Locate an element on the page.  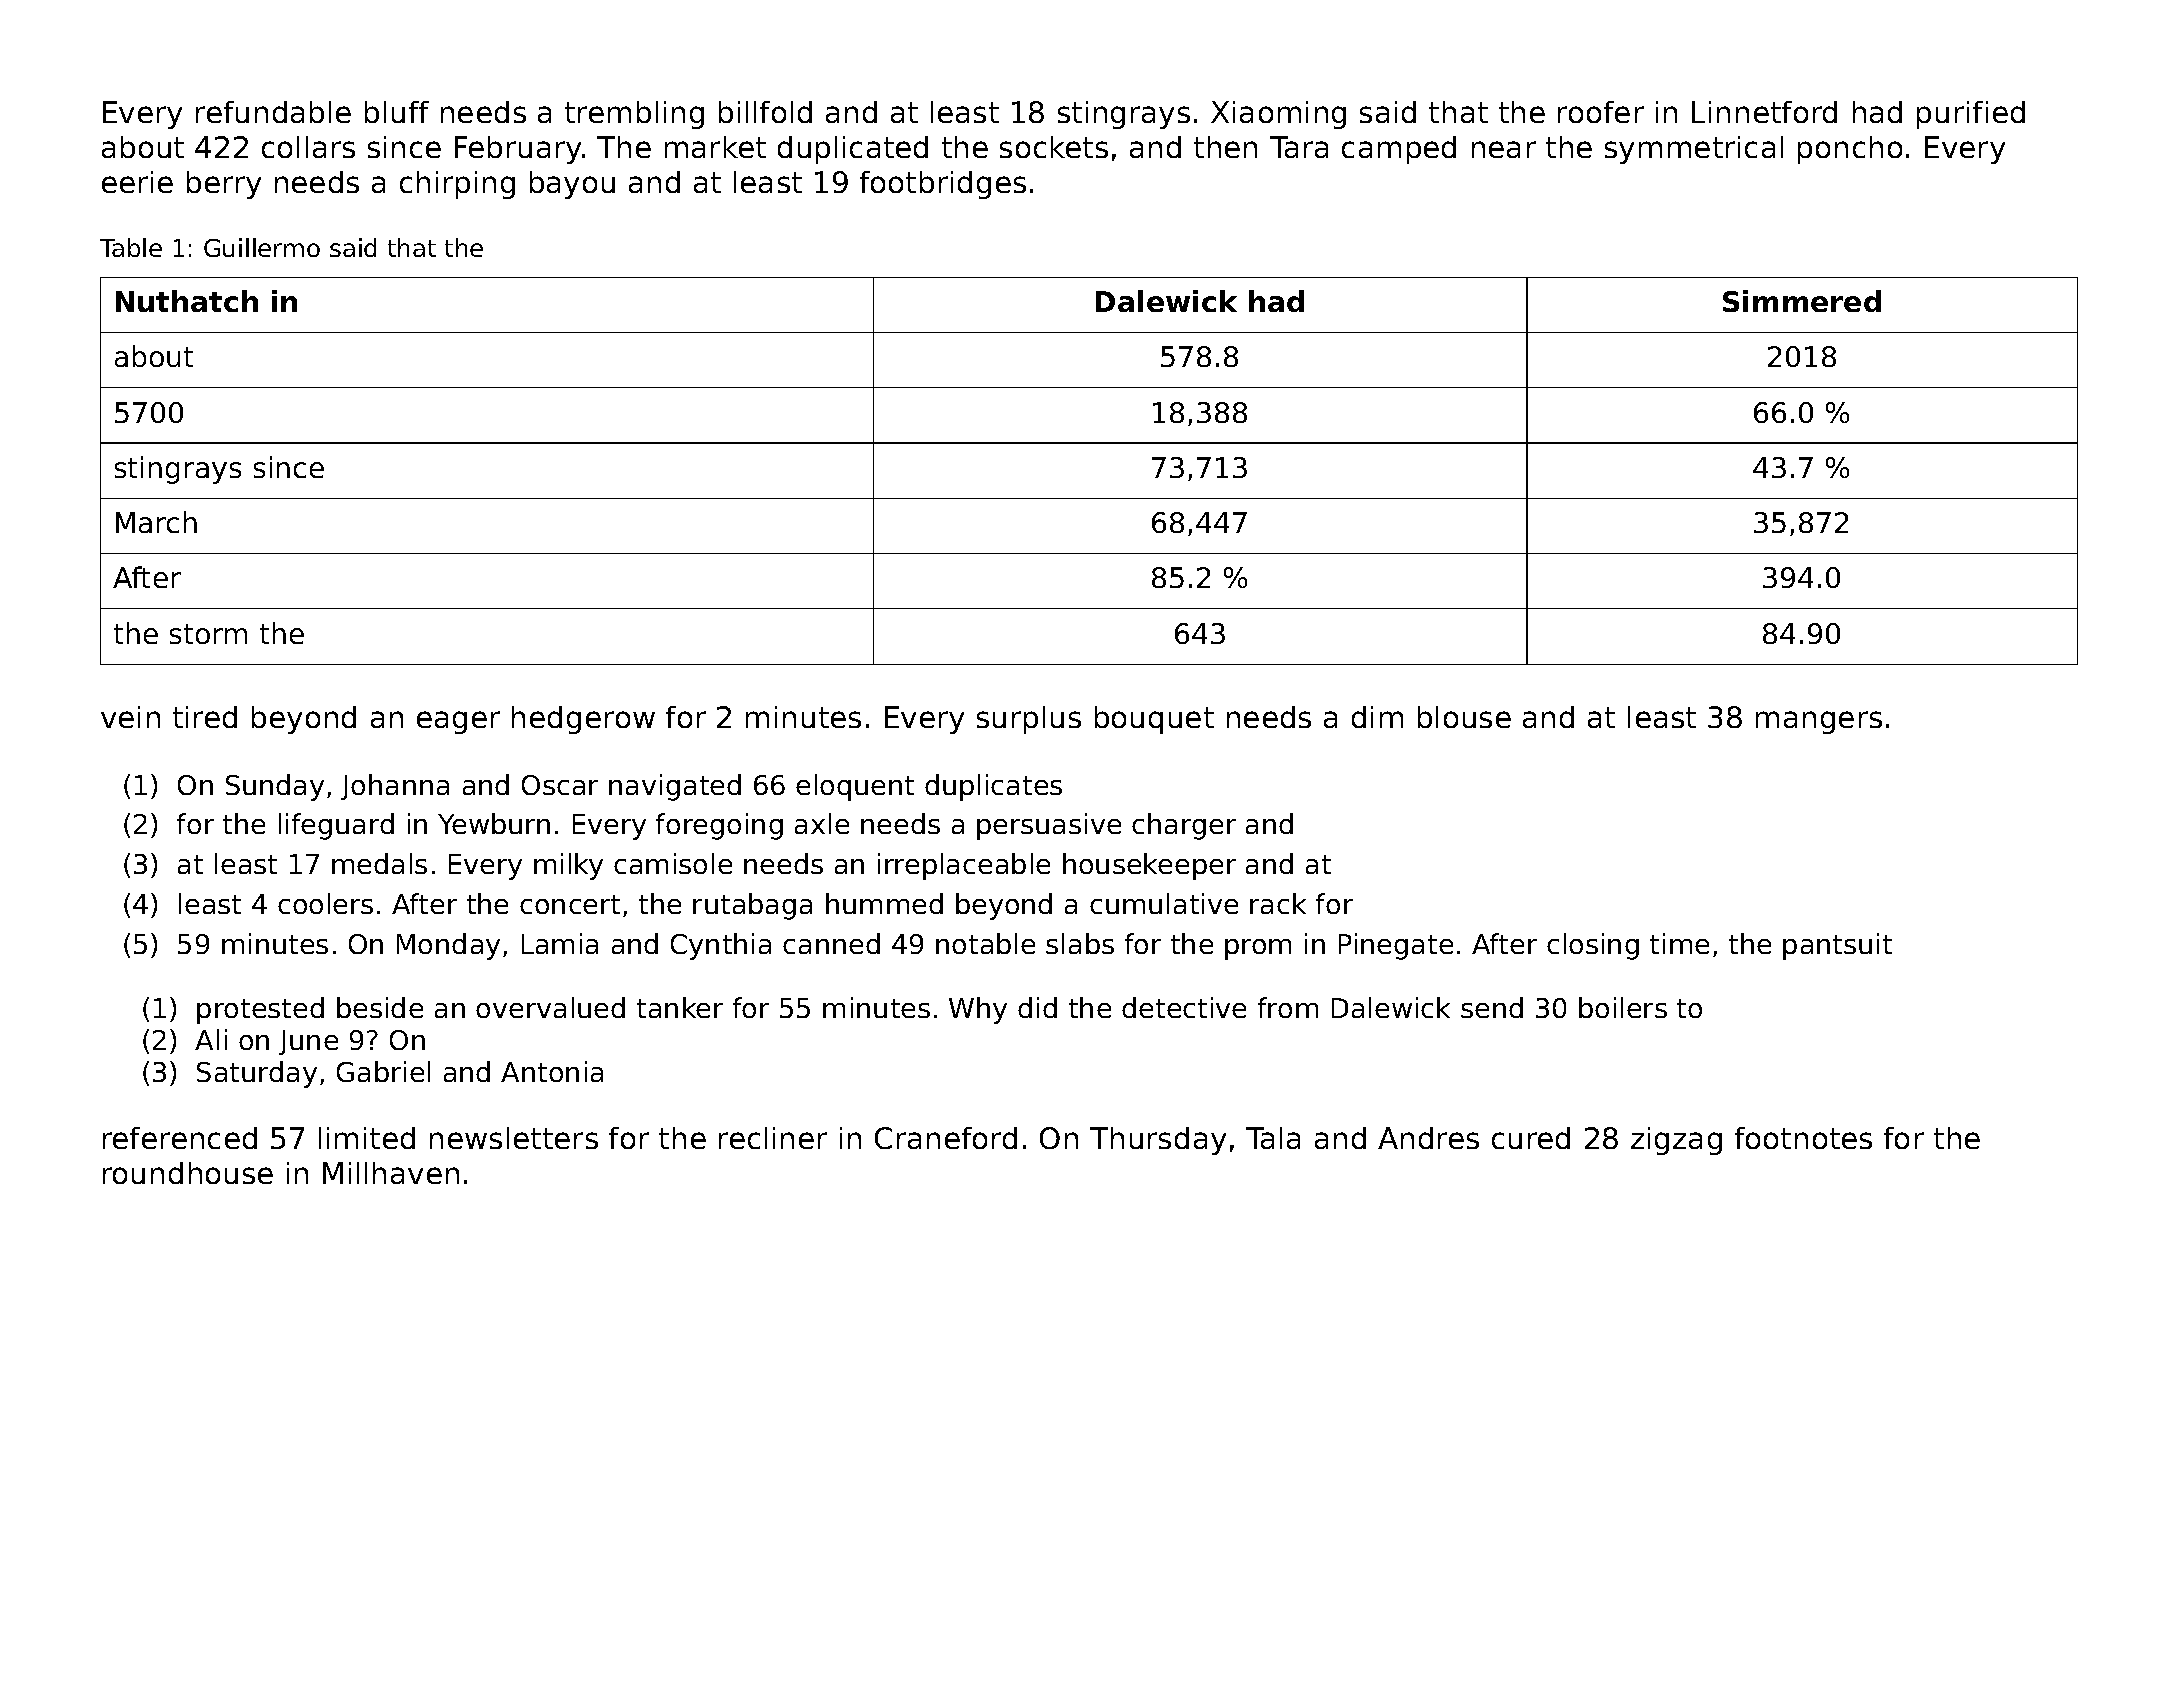
duplicates is located at coordinates (993, 787).
